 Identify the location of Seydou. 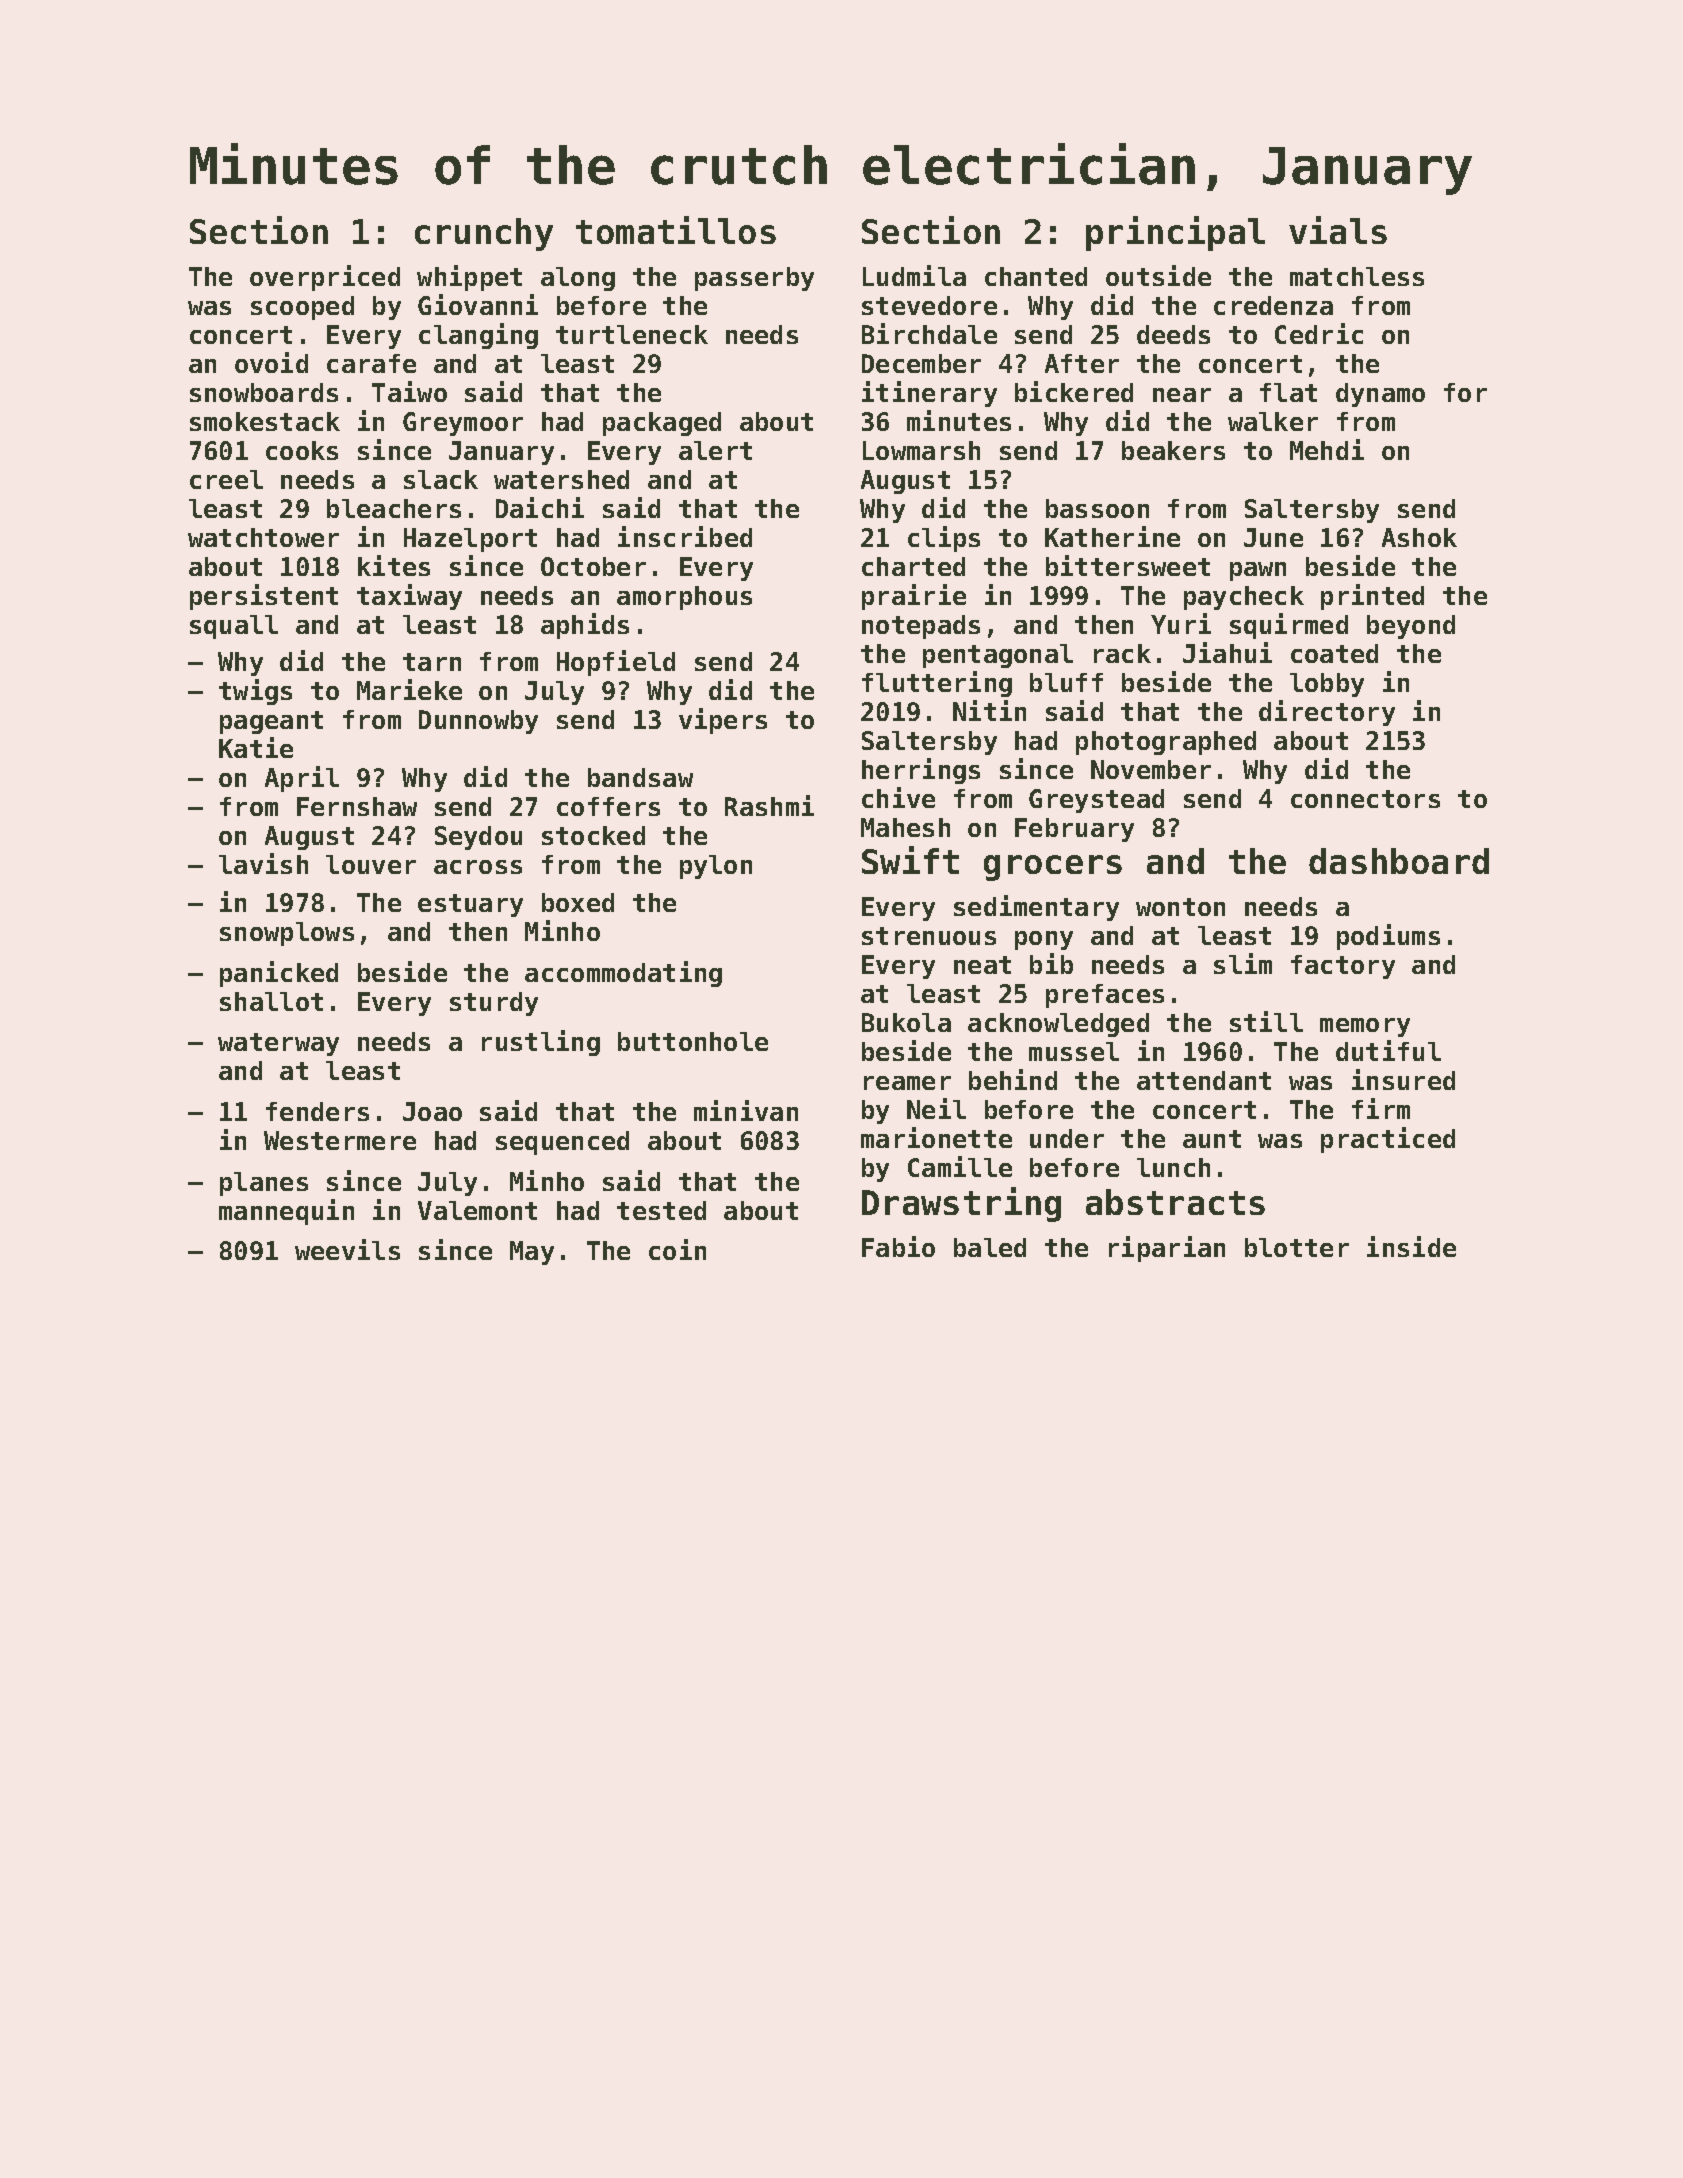
(478, 838).
